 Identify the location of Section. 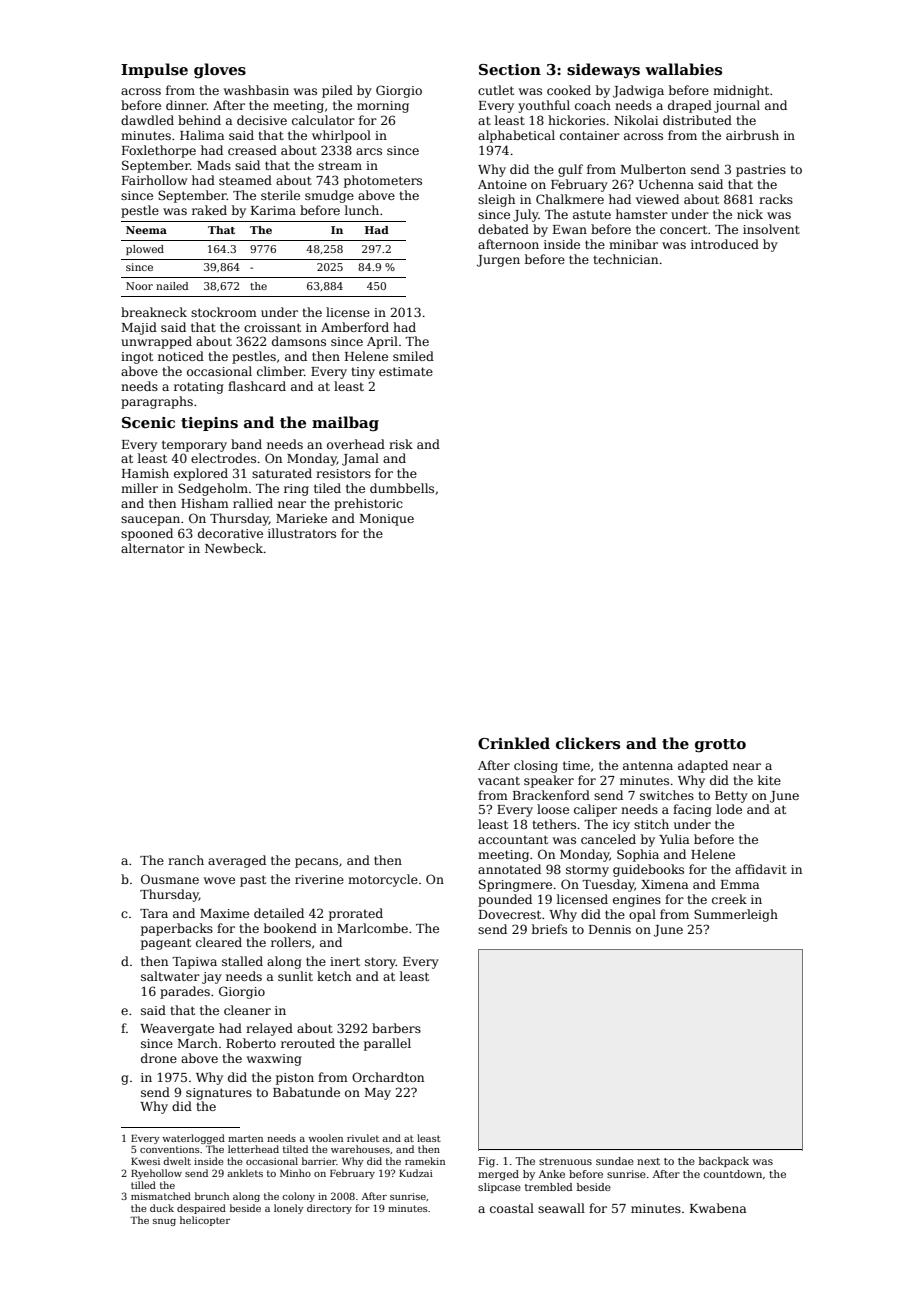
(510, 69).
